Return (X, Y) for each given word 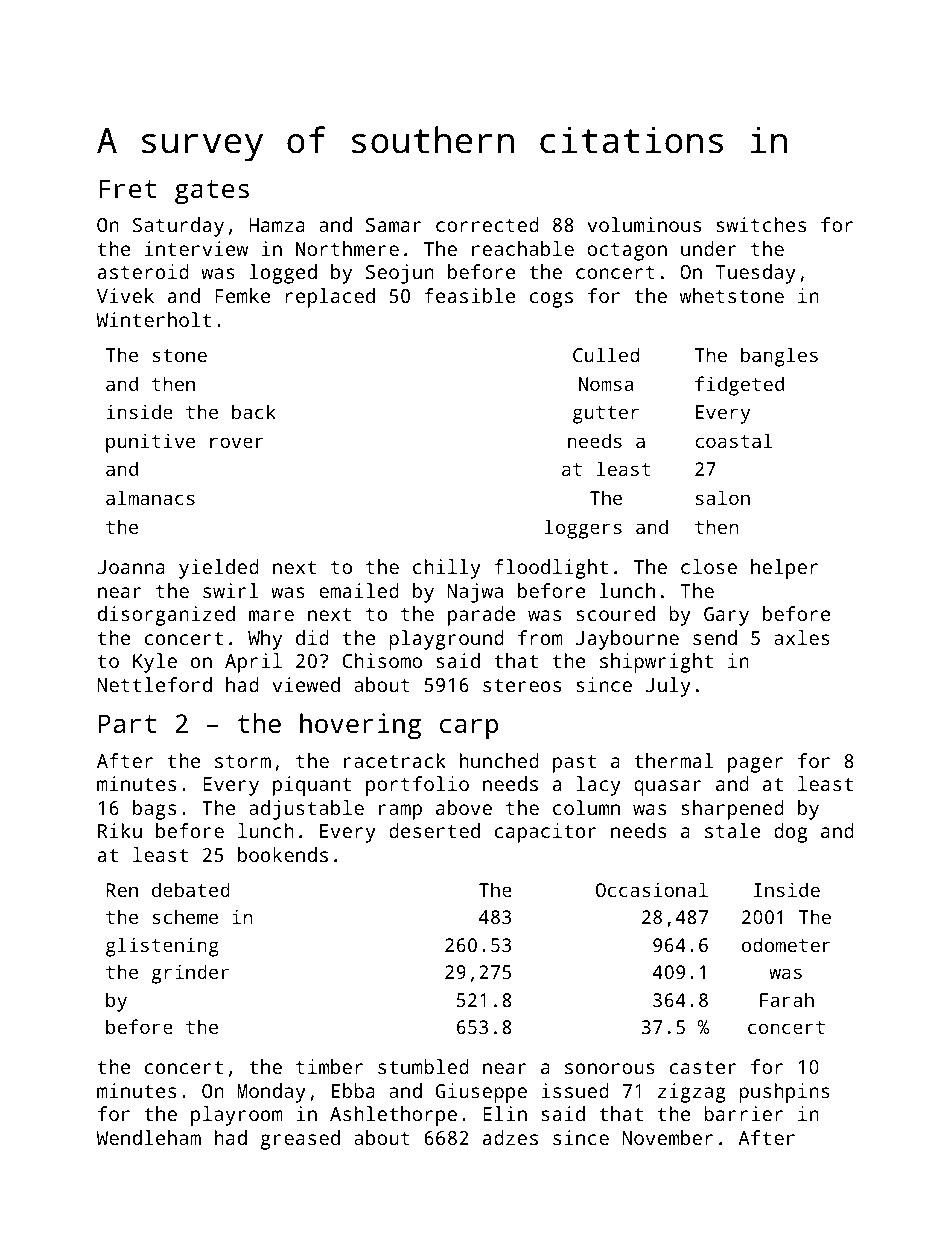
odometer (786, 944)
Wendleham (148, 1137)
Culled (606, 354)
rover (237, 442)
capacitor (546, 833)
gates (212, 192)
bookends (283, 854)
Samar (394, 225)
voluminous (644, 224)
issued (575, 1090)
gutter (606, 415)
